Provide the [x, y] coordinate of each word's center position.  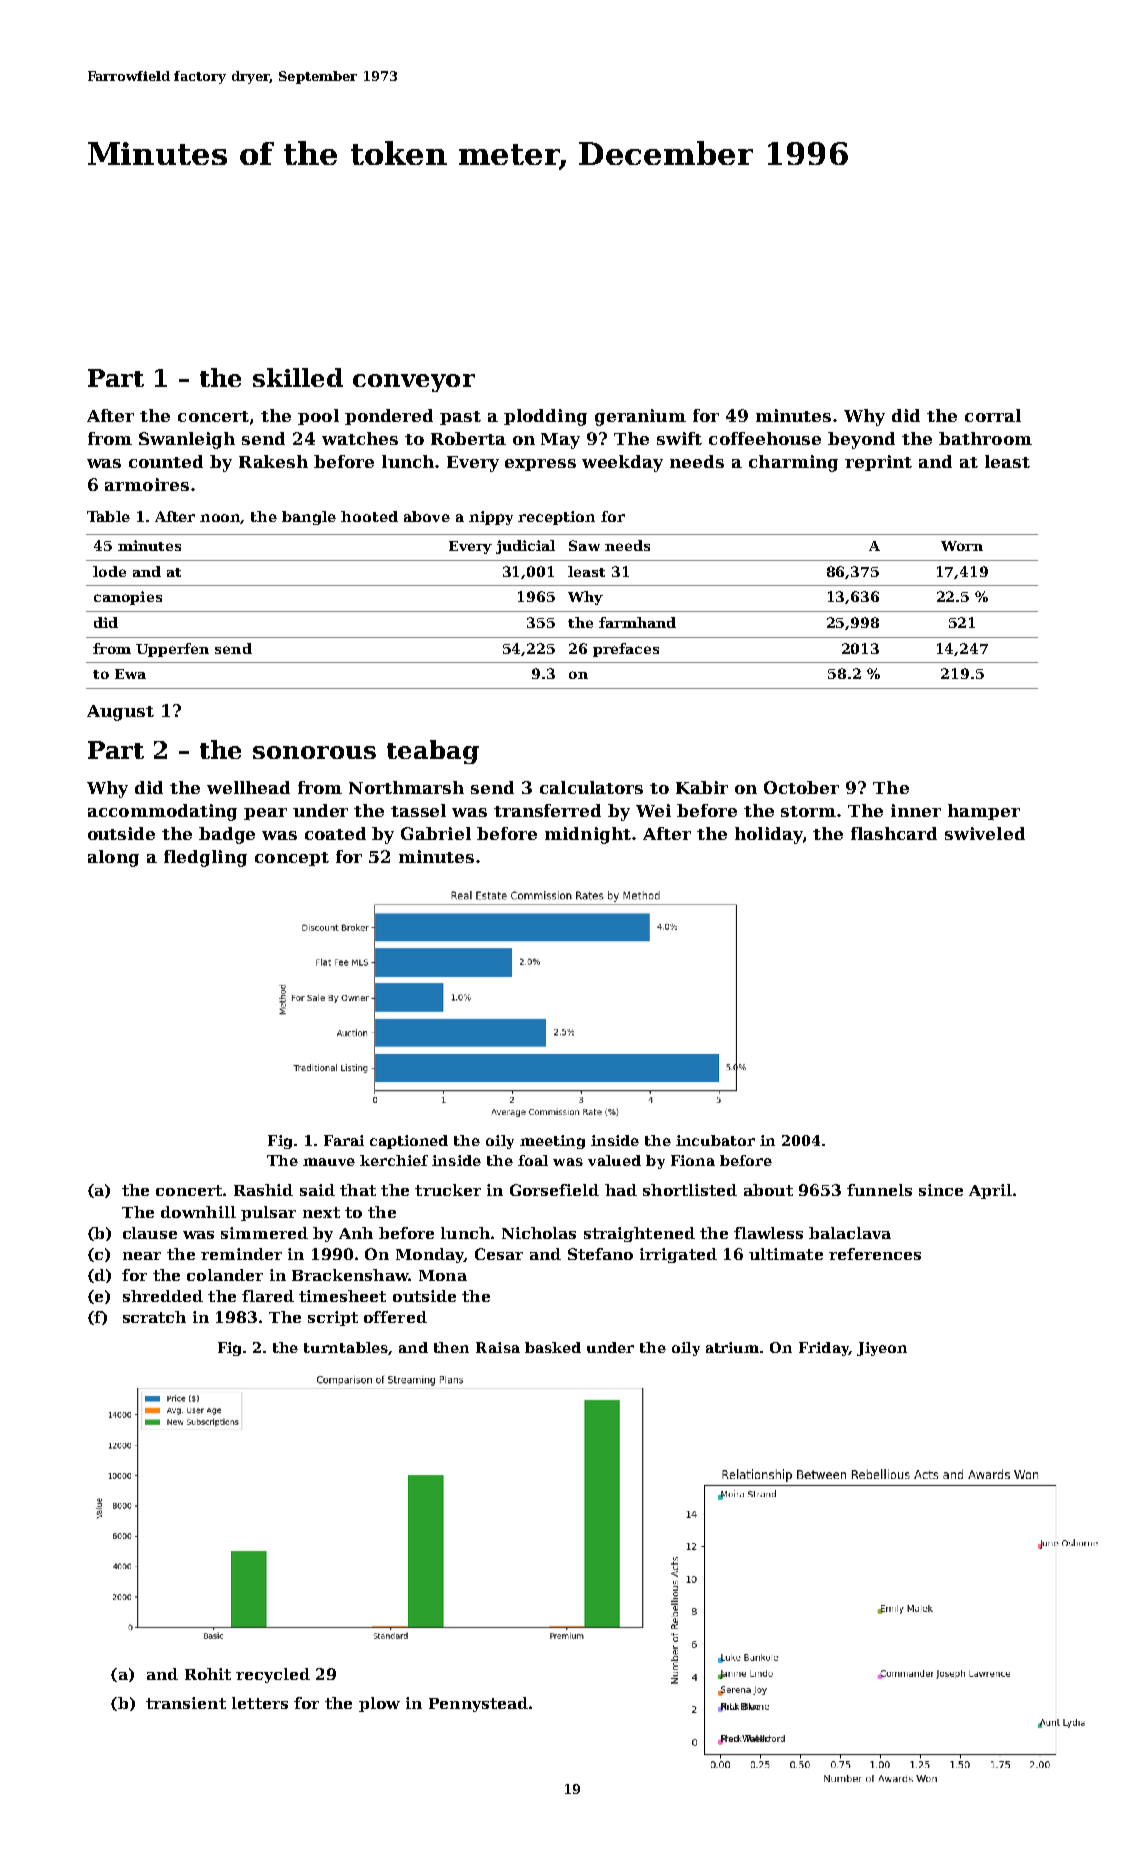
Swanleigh [187, 440]
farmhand [637, 622]
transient [186, 1703]
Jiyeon [882, 1349]
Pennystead [478, 1704]
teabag [433, 752]
